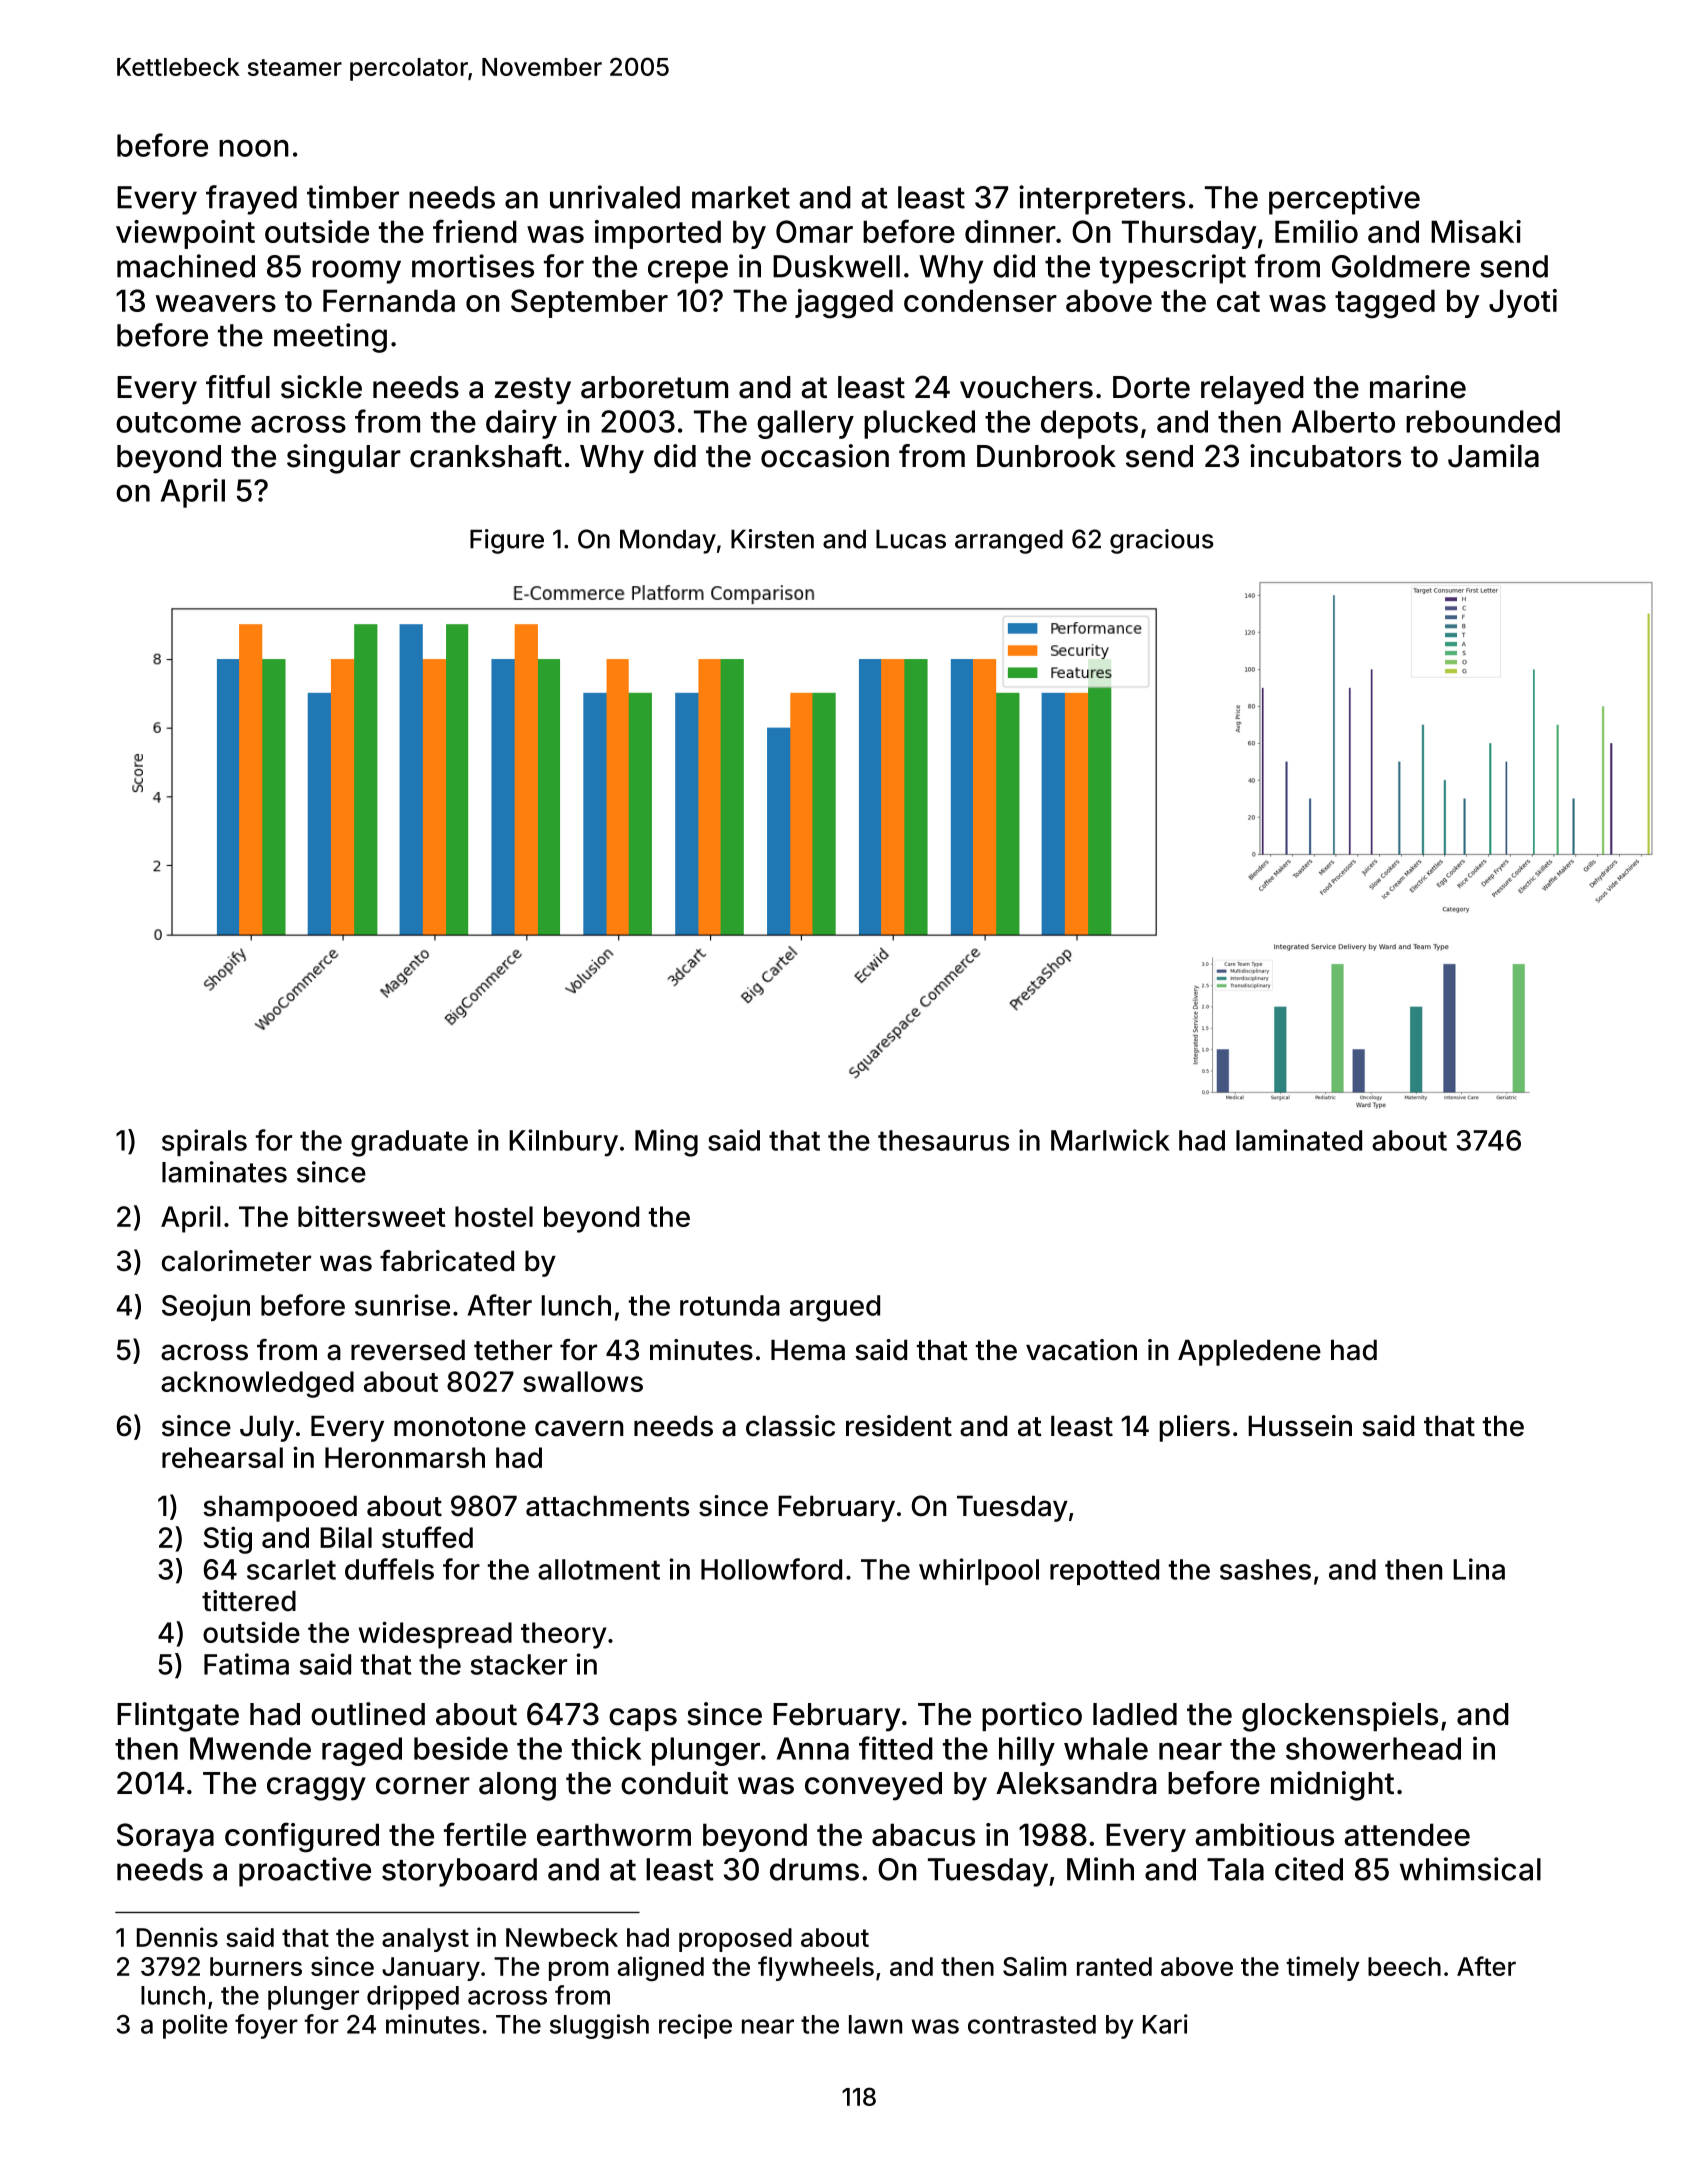 This image has width=1683, height=2178. I want to click on whirlpool, so click(979, 1571).
